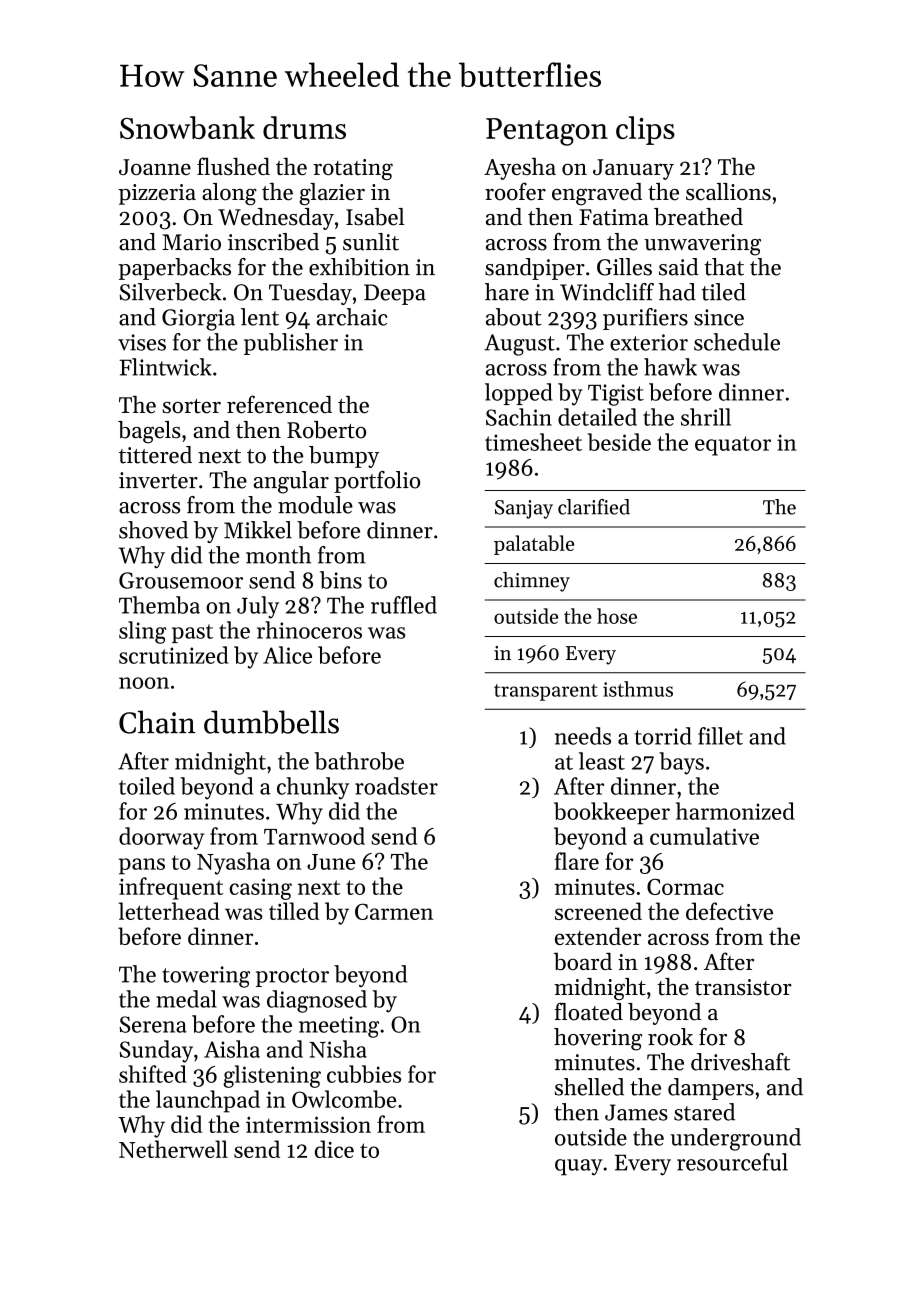 The height and width of the document is (1311, 924). I want to click on Sanjay, so click(524, 509).
